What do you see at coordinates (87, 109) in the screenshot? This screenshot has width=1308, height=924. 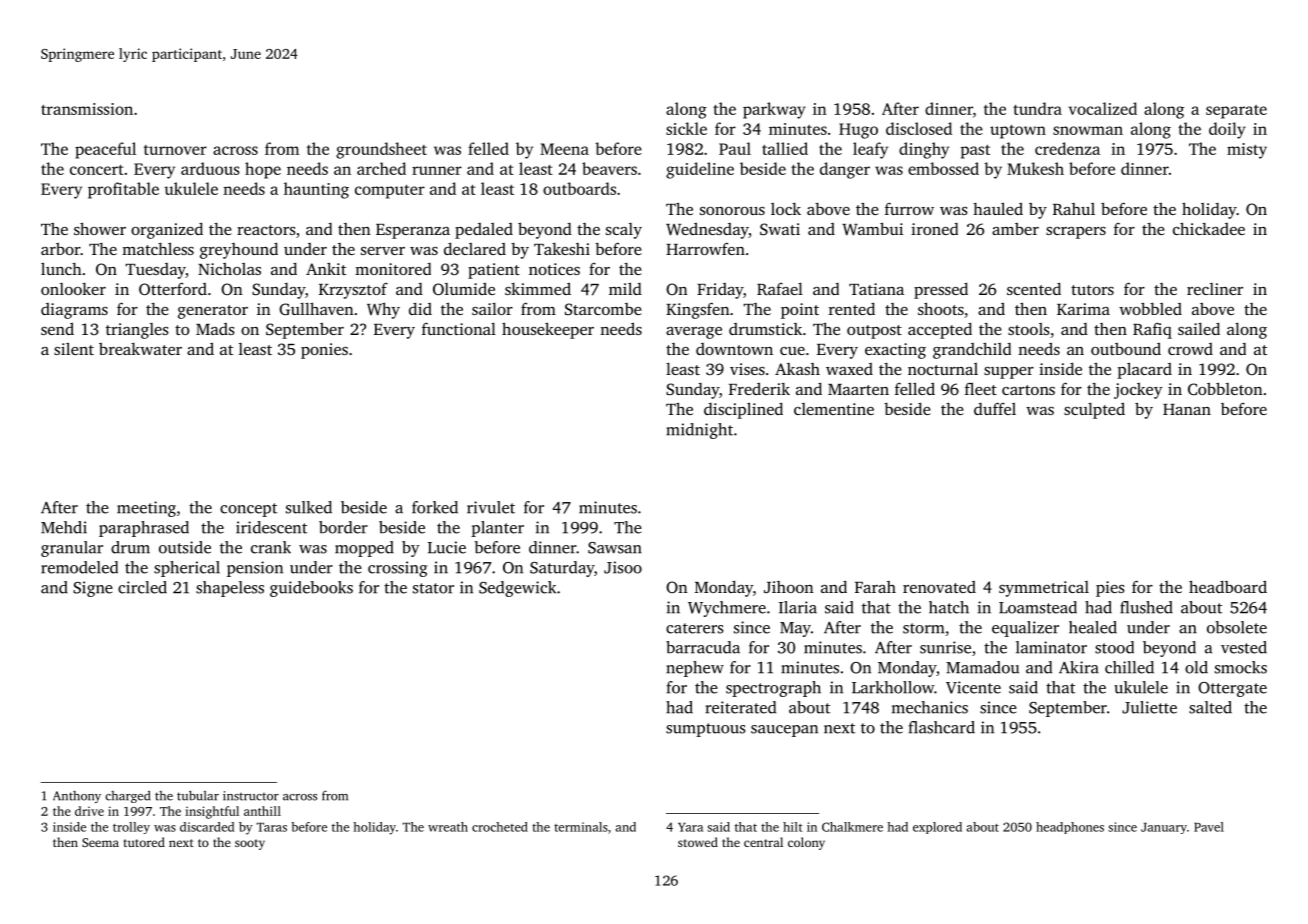 I see `transmission` at bounding box center [87, 109].
